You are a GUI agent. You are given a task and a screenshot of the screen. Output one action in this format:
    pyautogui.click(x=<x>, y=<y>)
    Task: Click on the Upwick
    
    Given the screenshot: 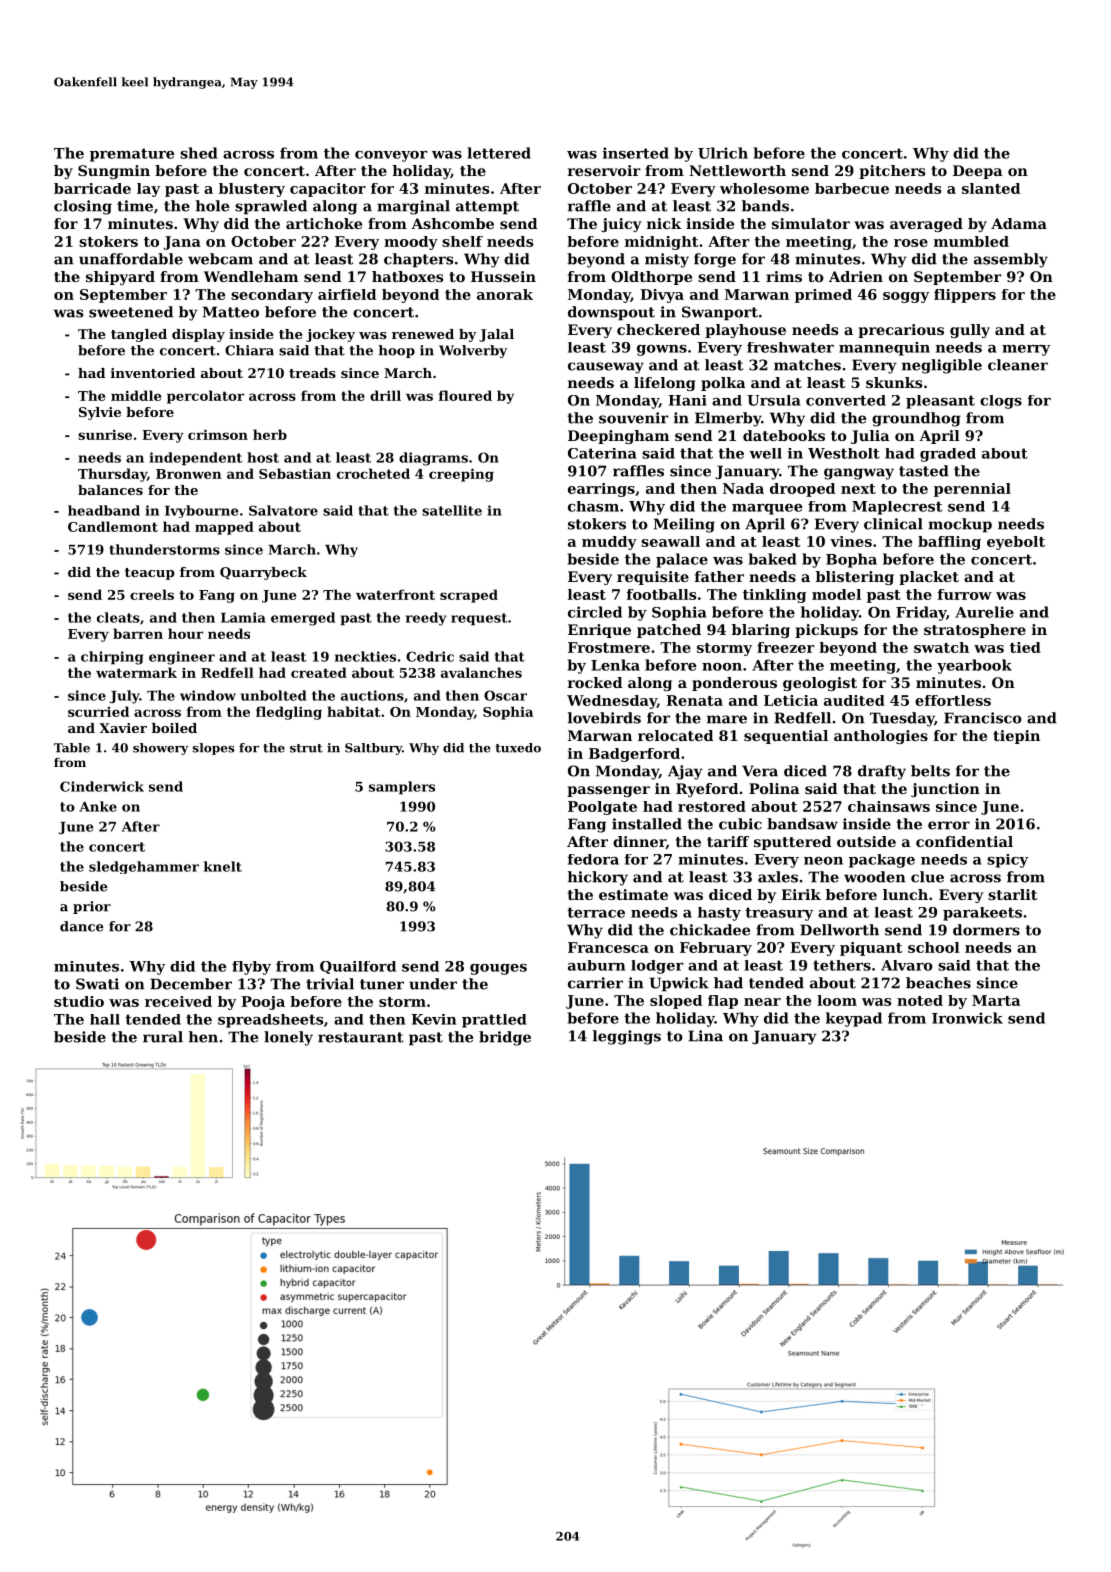 What is the action you would take?
    pyautogui.click(x=679, y=984)
